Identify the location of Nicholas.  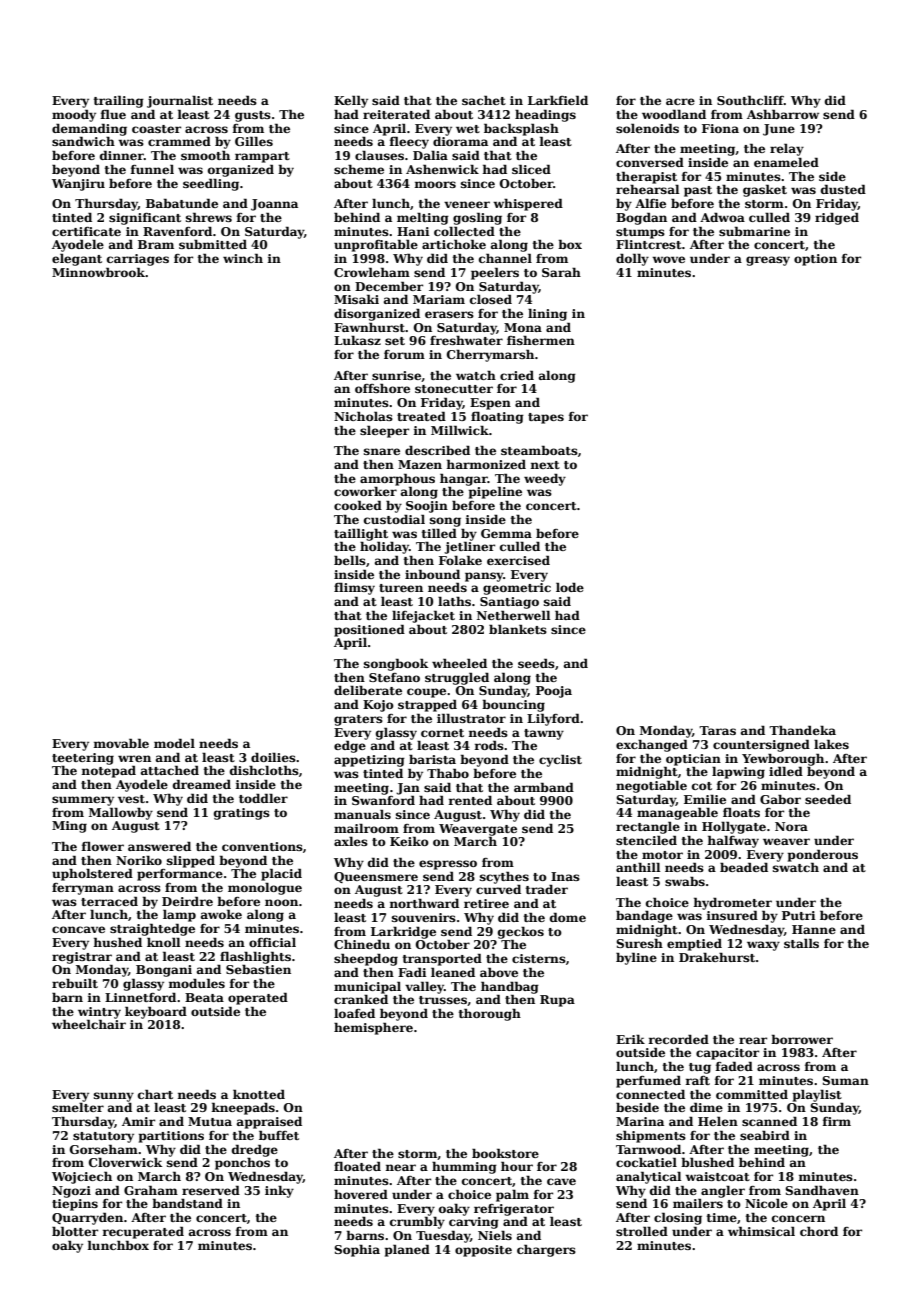
(363, 416).
